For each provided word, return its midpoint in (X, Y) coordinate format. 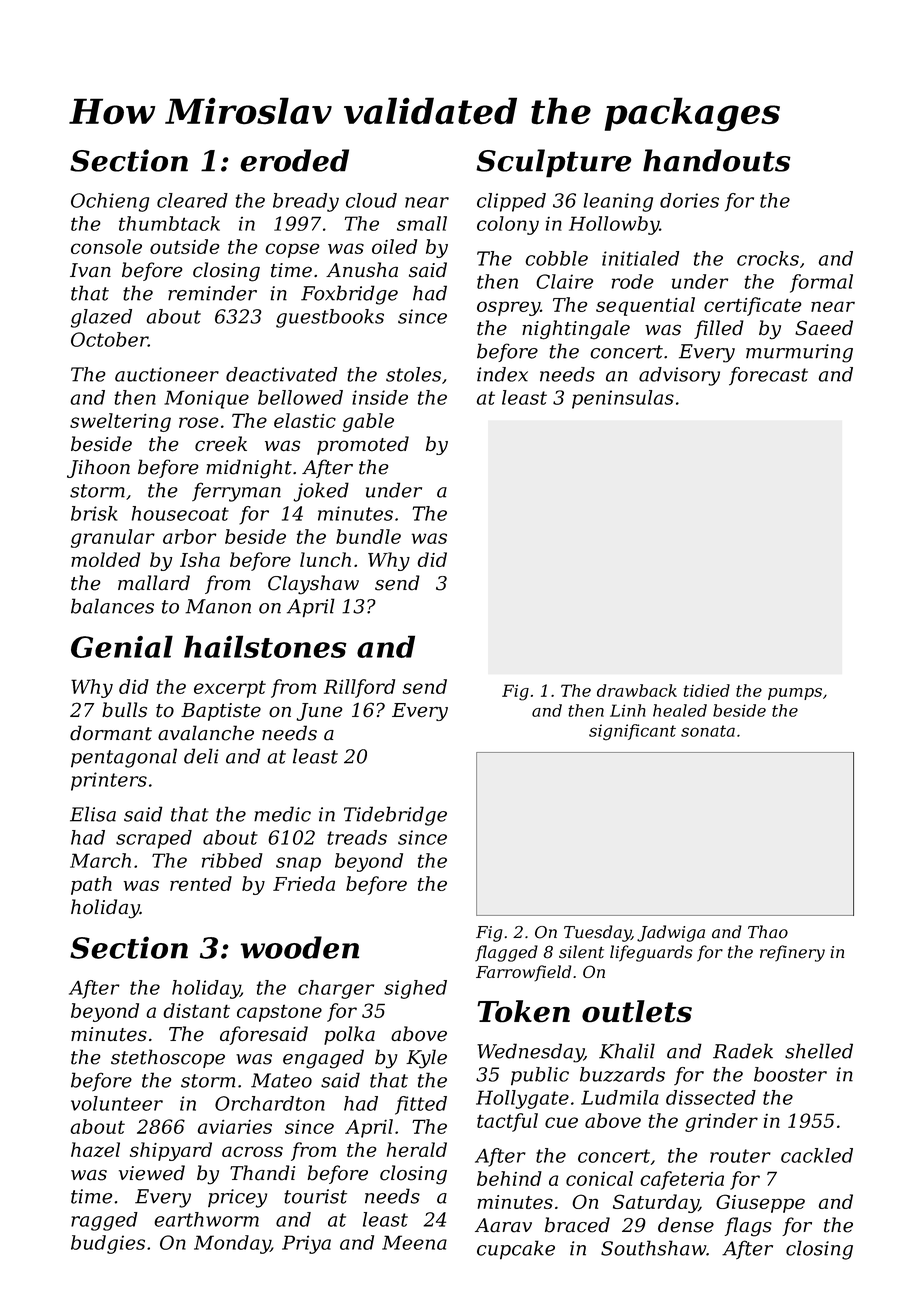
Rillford (359, 688)
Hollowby (614, 225)
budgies (108, 1244)
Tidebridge (395, 816)
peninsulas (623, 399)
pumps (795, 694)
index (502, 374)
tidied (707, 690)
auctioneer (167, 374)
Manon (218, 606)
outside (185, 246)
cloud (371, 200)
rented (201, 883)
